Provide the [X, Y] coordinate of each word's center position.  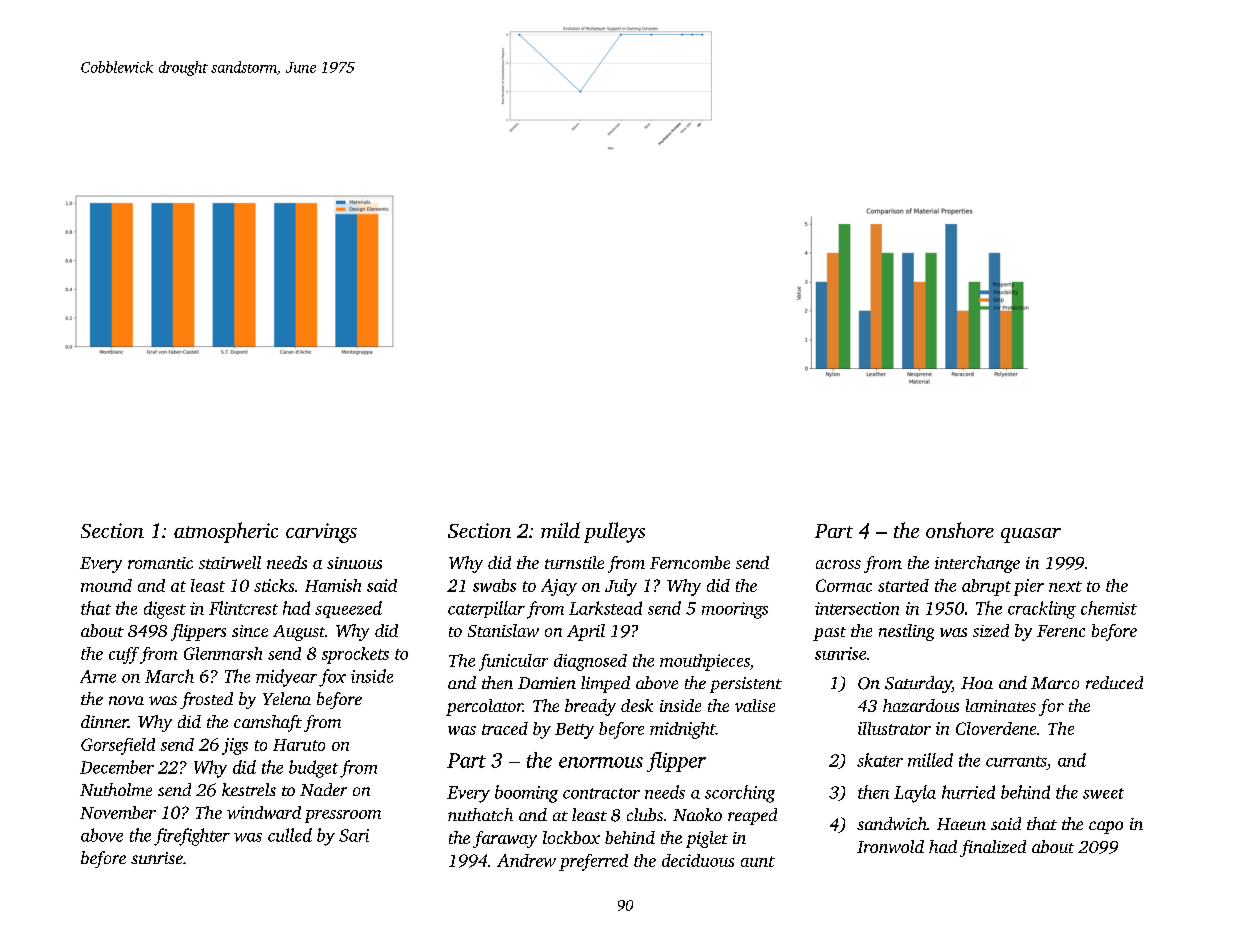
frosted [206, 700]
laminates [1001, 705]
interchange [977, 564]
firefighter [192, 837]
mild [560, 530]
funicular [513, 662]
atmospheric [226, 532]
